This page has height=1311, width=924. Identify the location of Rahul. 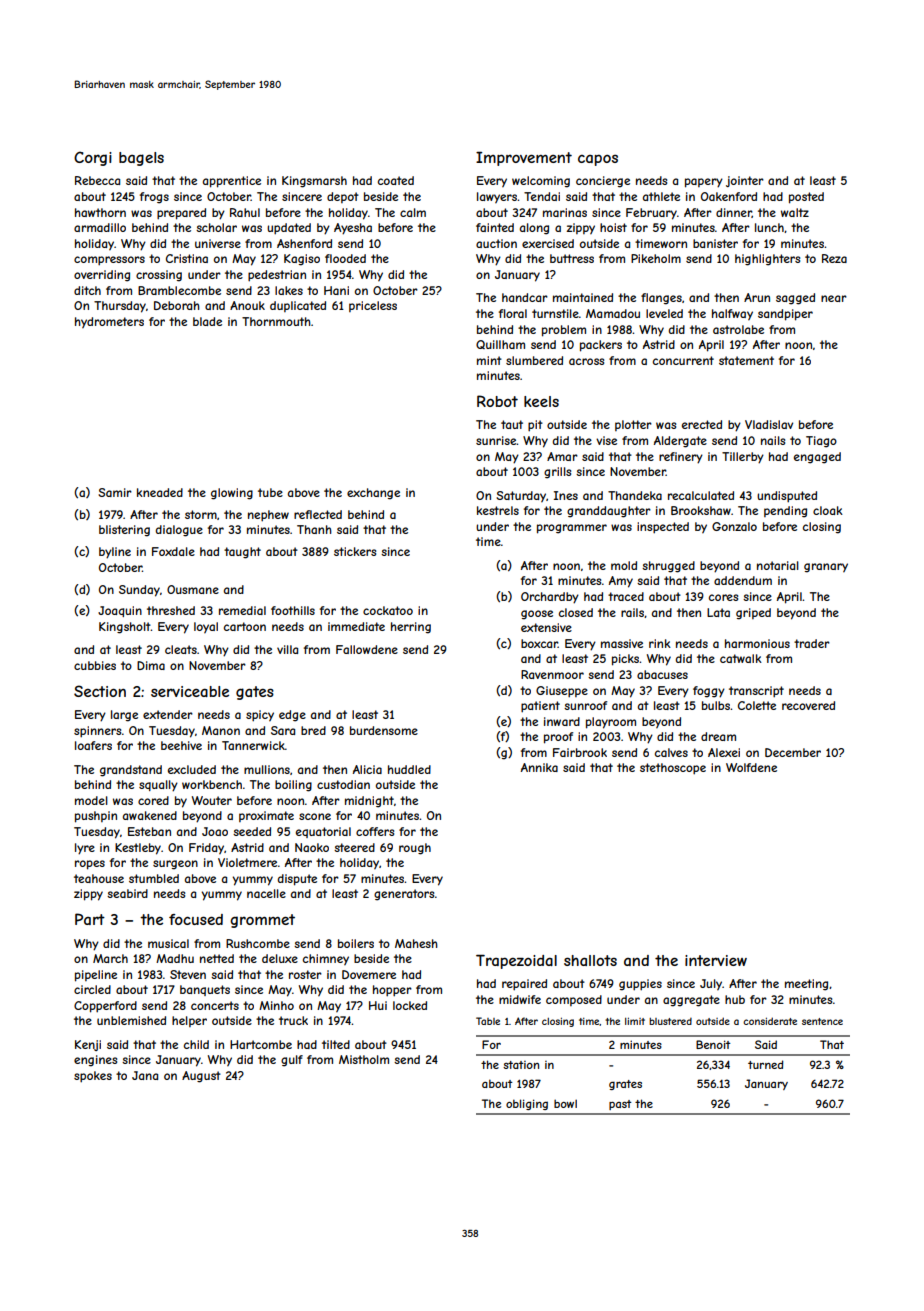
(245, 212).
